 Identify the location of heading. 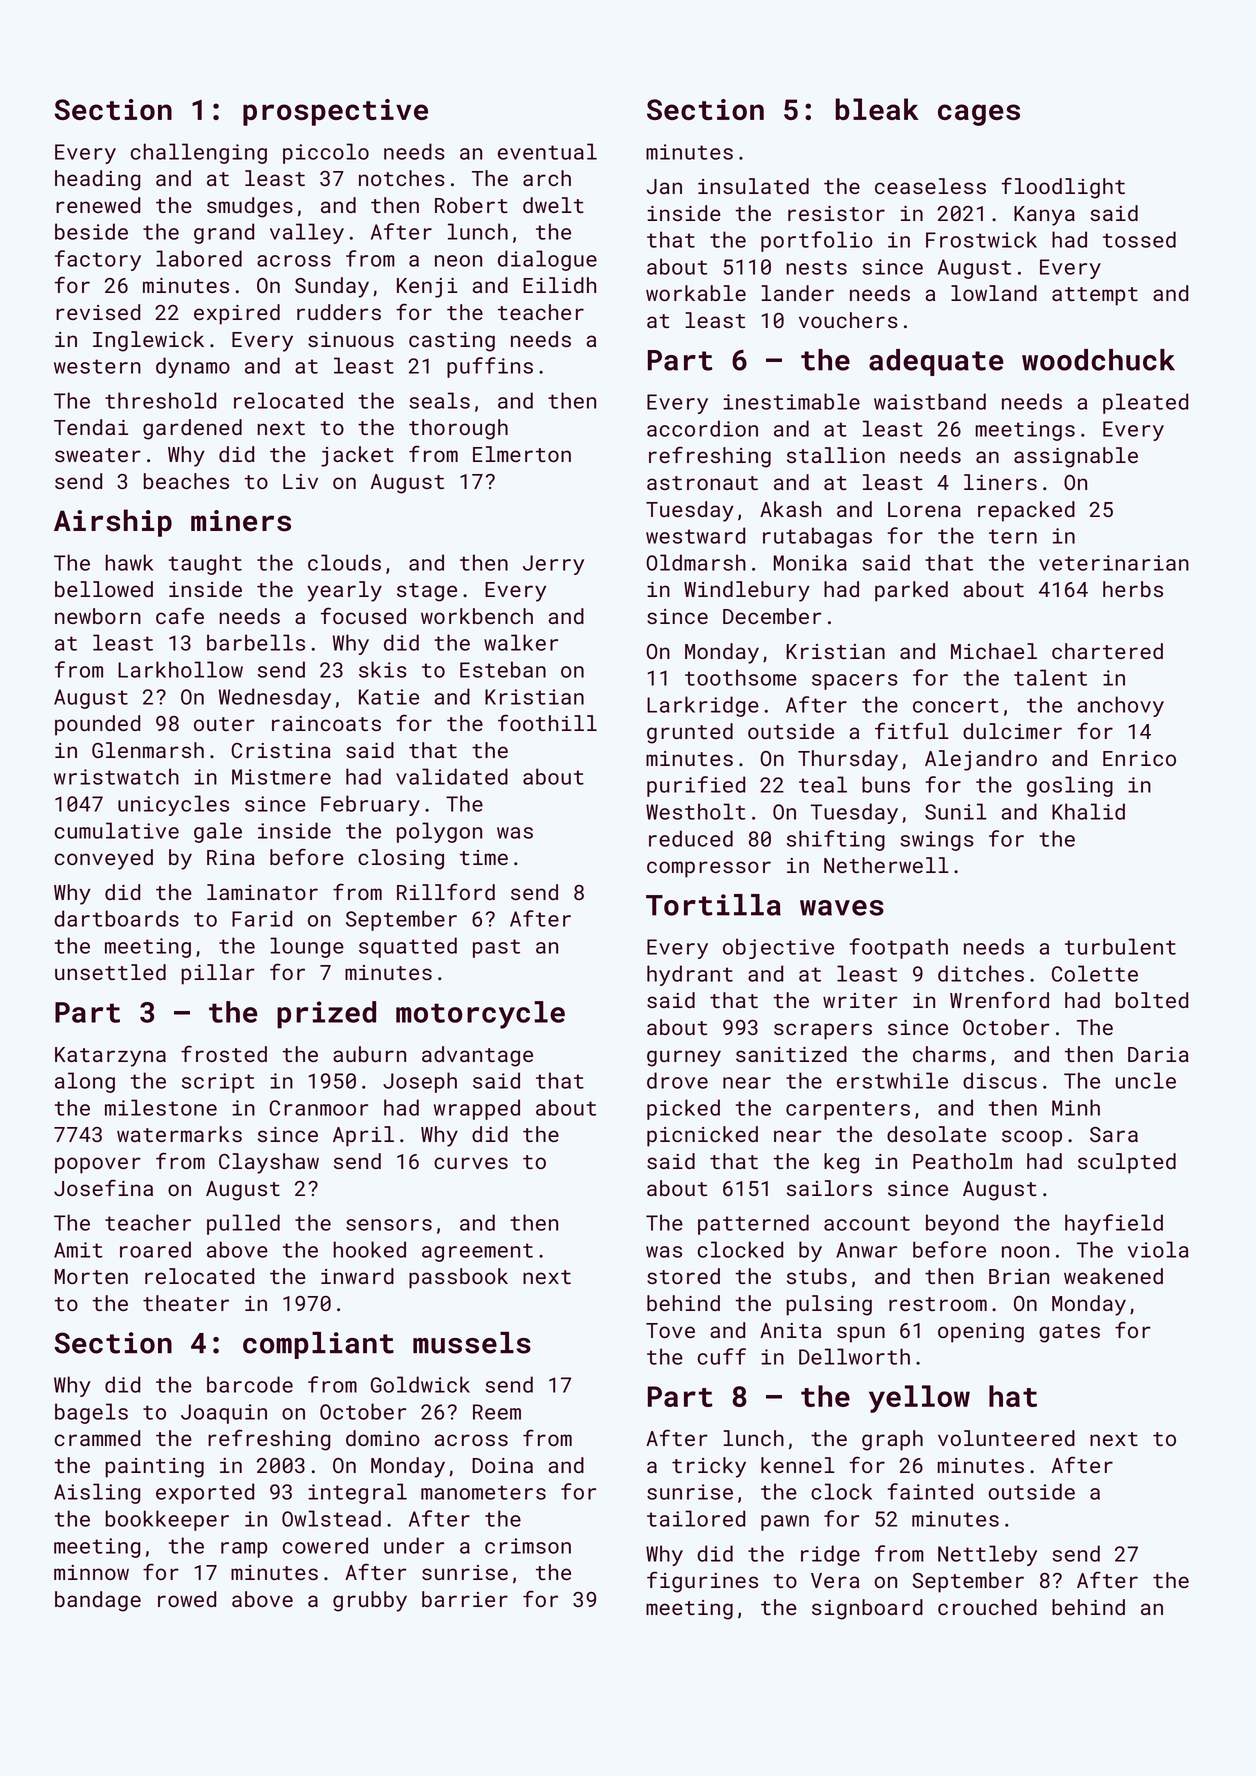
(97, 180).
